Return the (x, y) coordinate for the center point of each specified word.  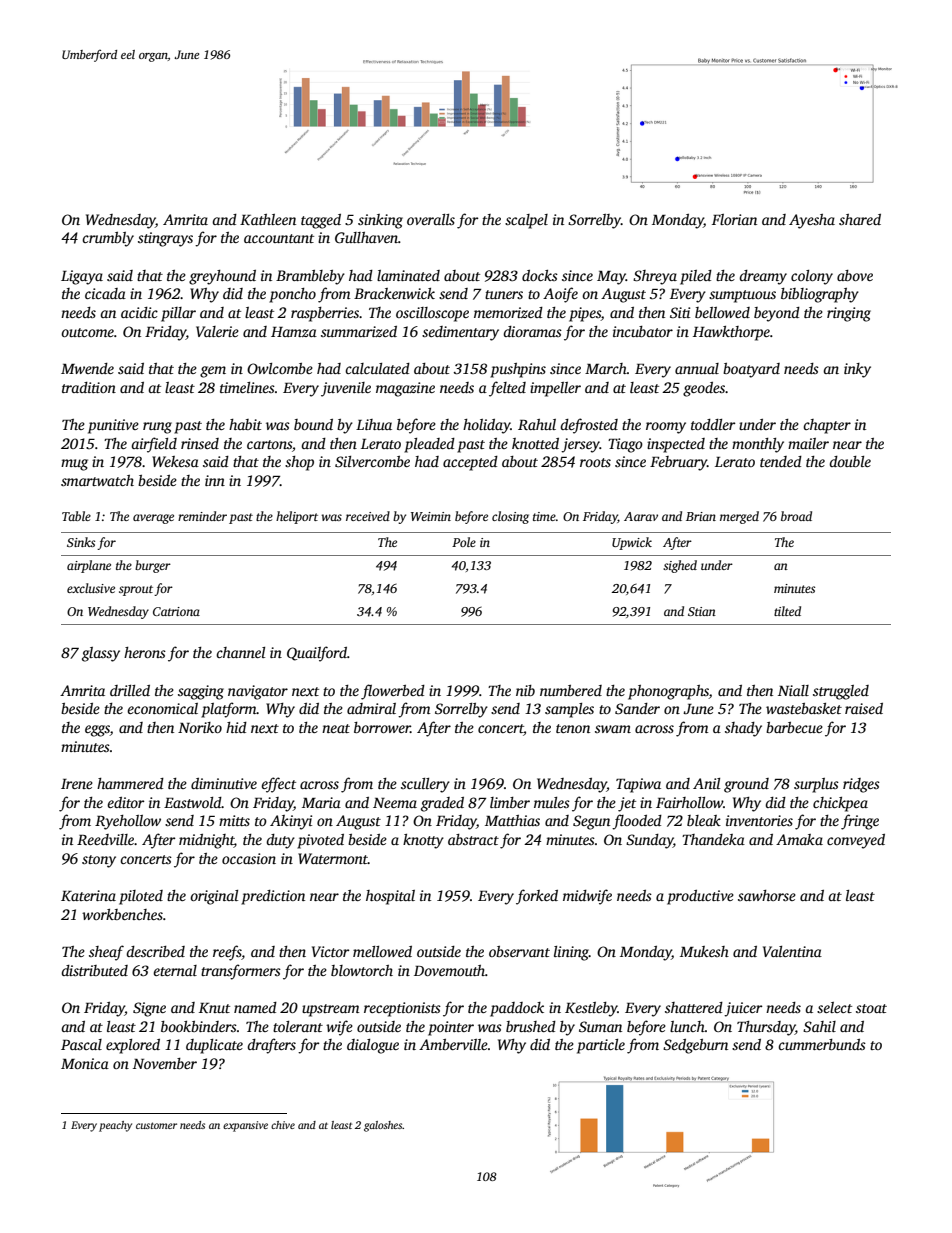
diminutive (224, 783)
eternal (175, 970)
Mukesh (704, 951)
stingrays (165, 239)
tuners (504, 294)
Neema (395, 803)
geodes (704, 389)
